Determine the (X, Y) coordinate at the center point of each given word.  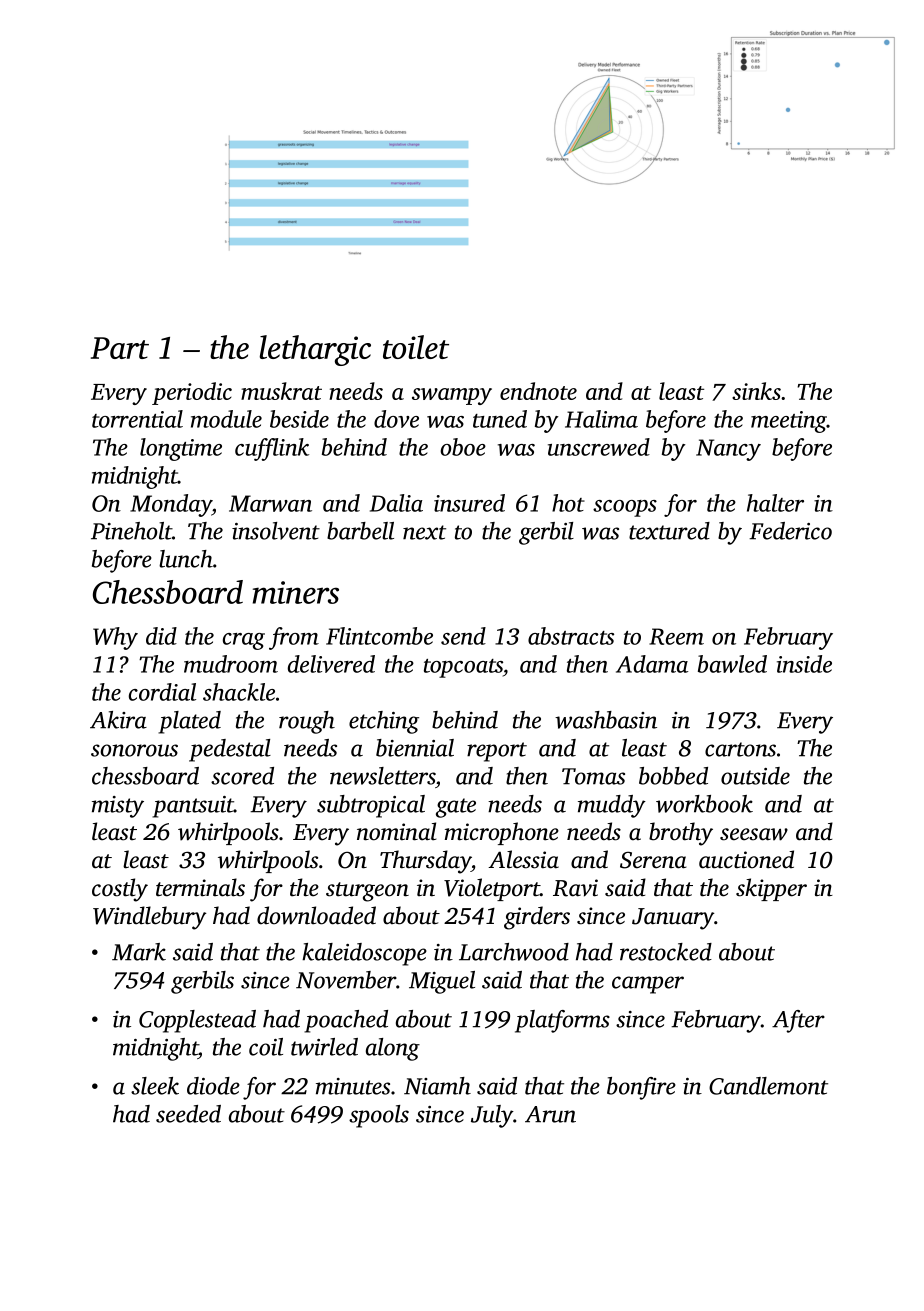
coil (266, 1047)
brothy (681, 834)
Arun (550, 1114)
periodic (192, 393)
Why (115, 638)
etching (384, 722)
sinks (756, 391)
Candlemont (768, 1086)
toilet (416, 347)
